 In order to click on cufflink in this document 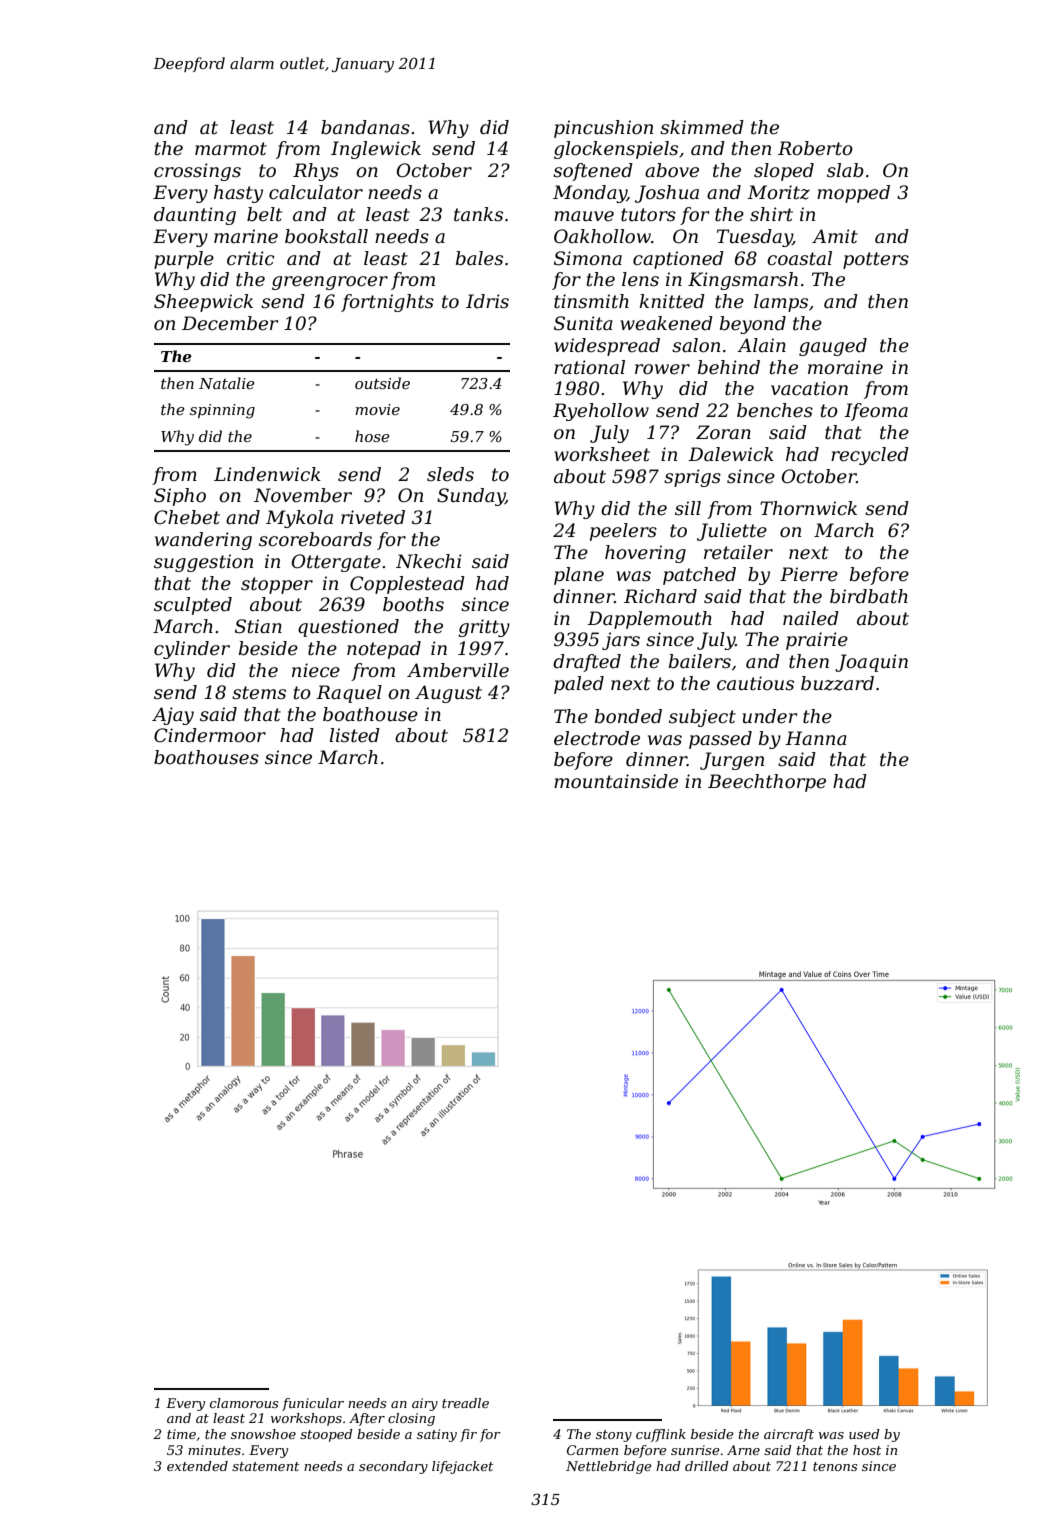, I will do `click(661, 1435)`.
